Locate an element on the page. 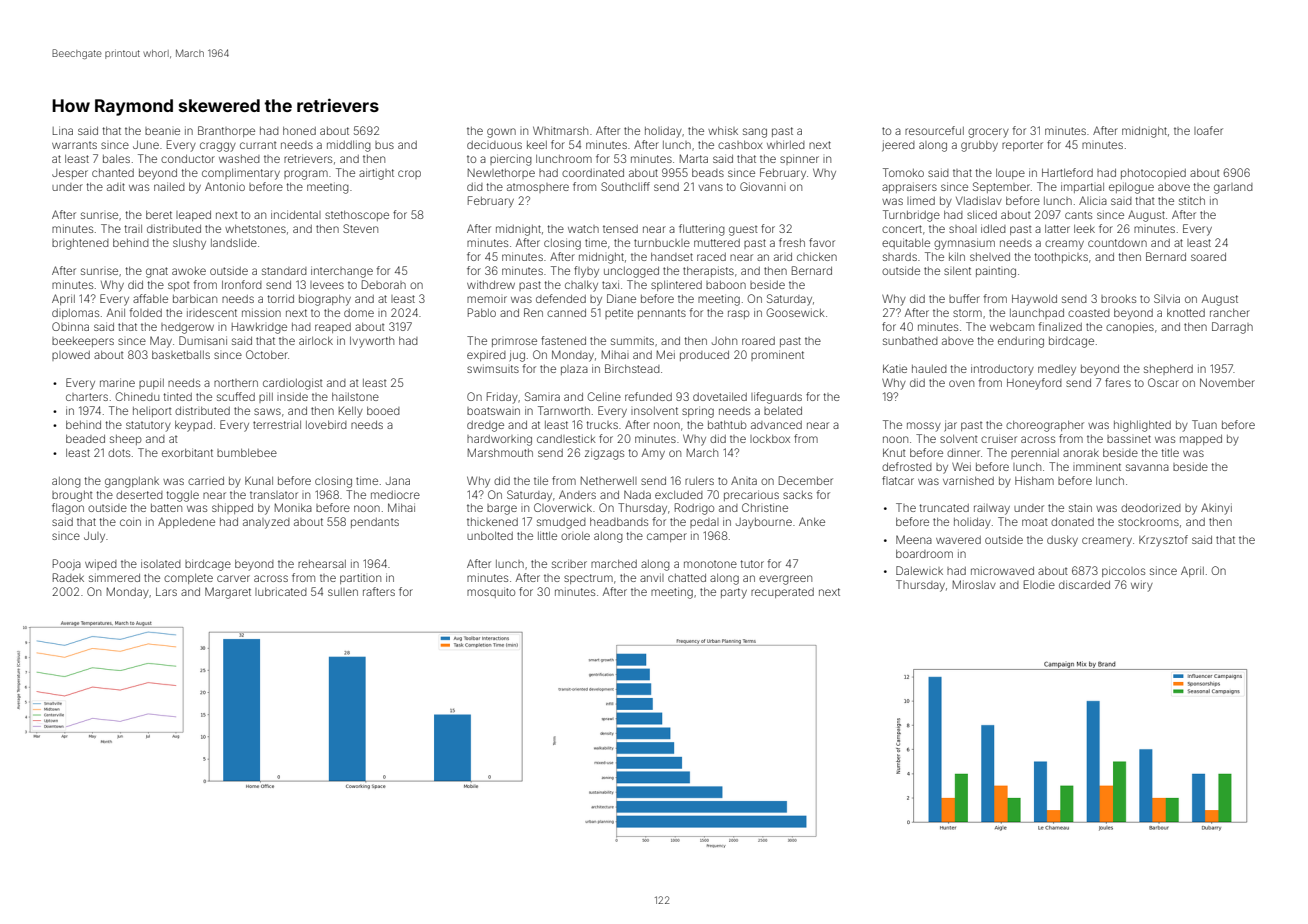 This page has height=924, width=1308. bumblebee is located at coordinates (247, 453).
